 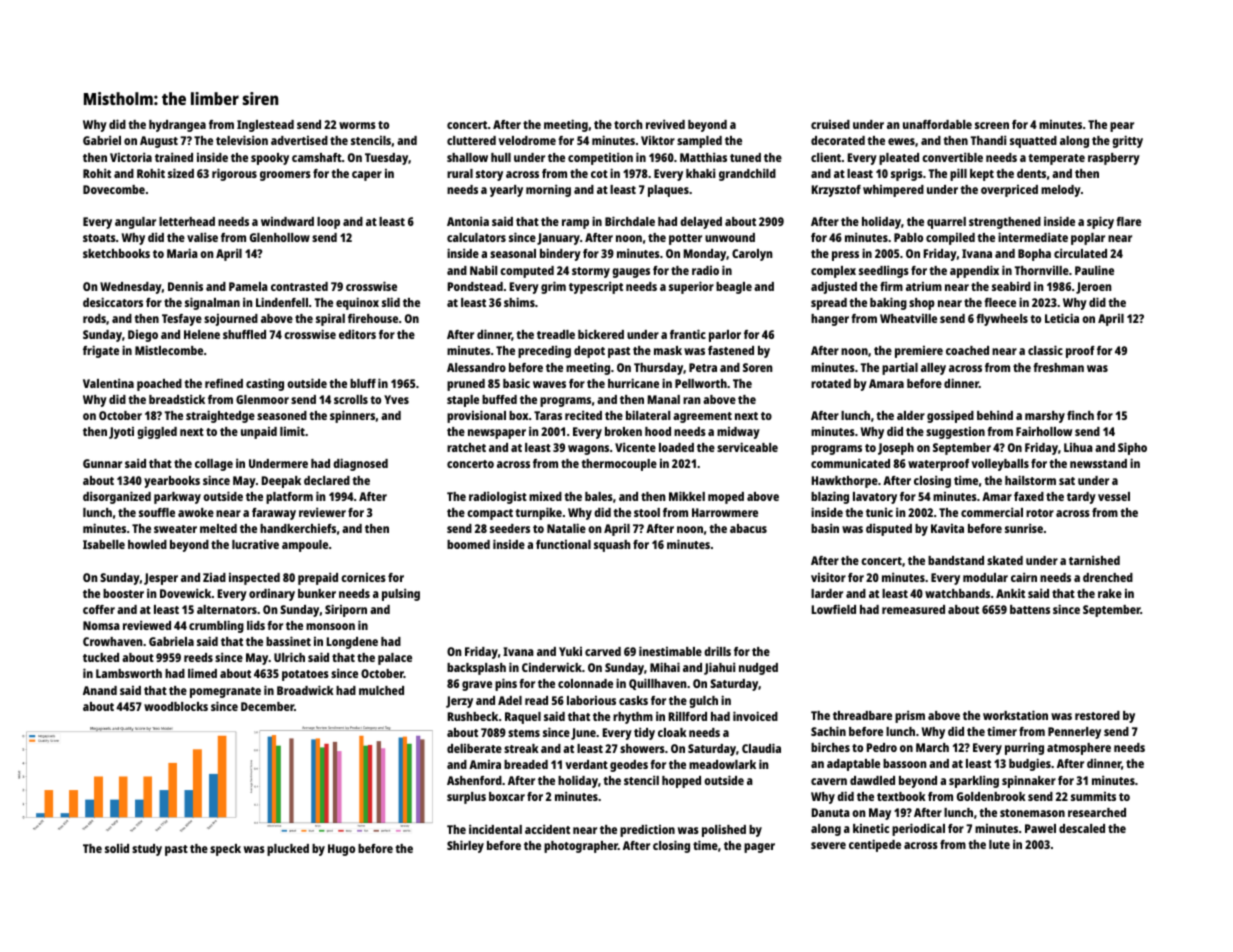 I want to click on lucrative, so click(x=255, y=544).
